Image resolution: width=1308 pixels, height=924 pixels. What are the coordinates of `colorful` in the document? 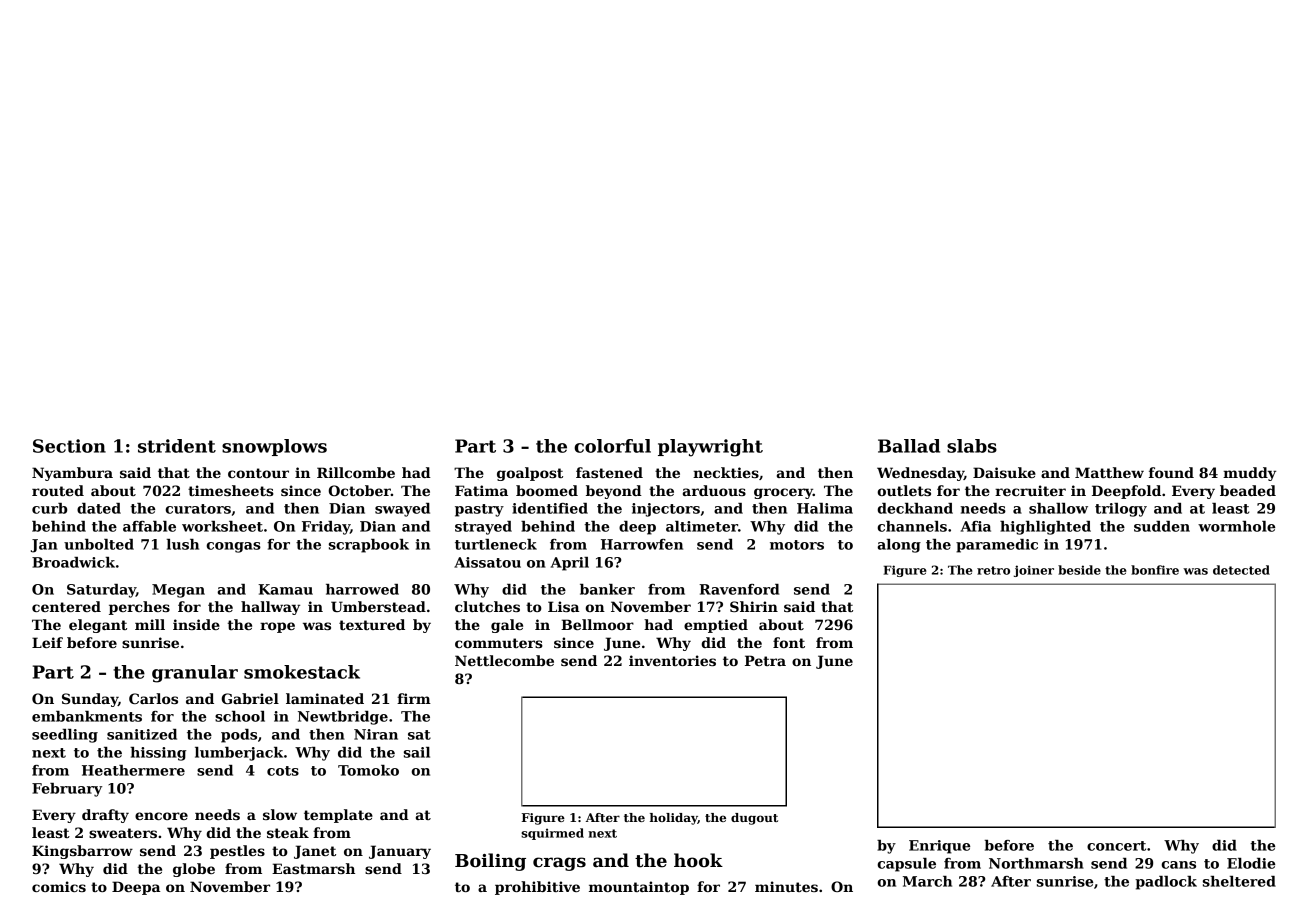 It's located at (612, 446).
